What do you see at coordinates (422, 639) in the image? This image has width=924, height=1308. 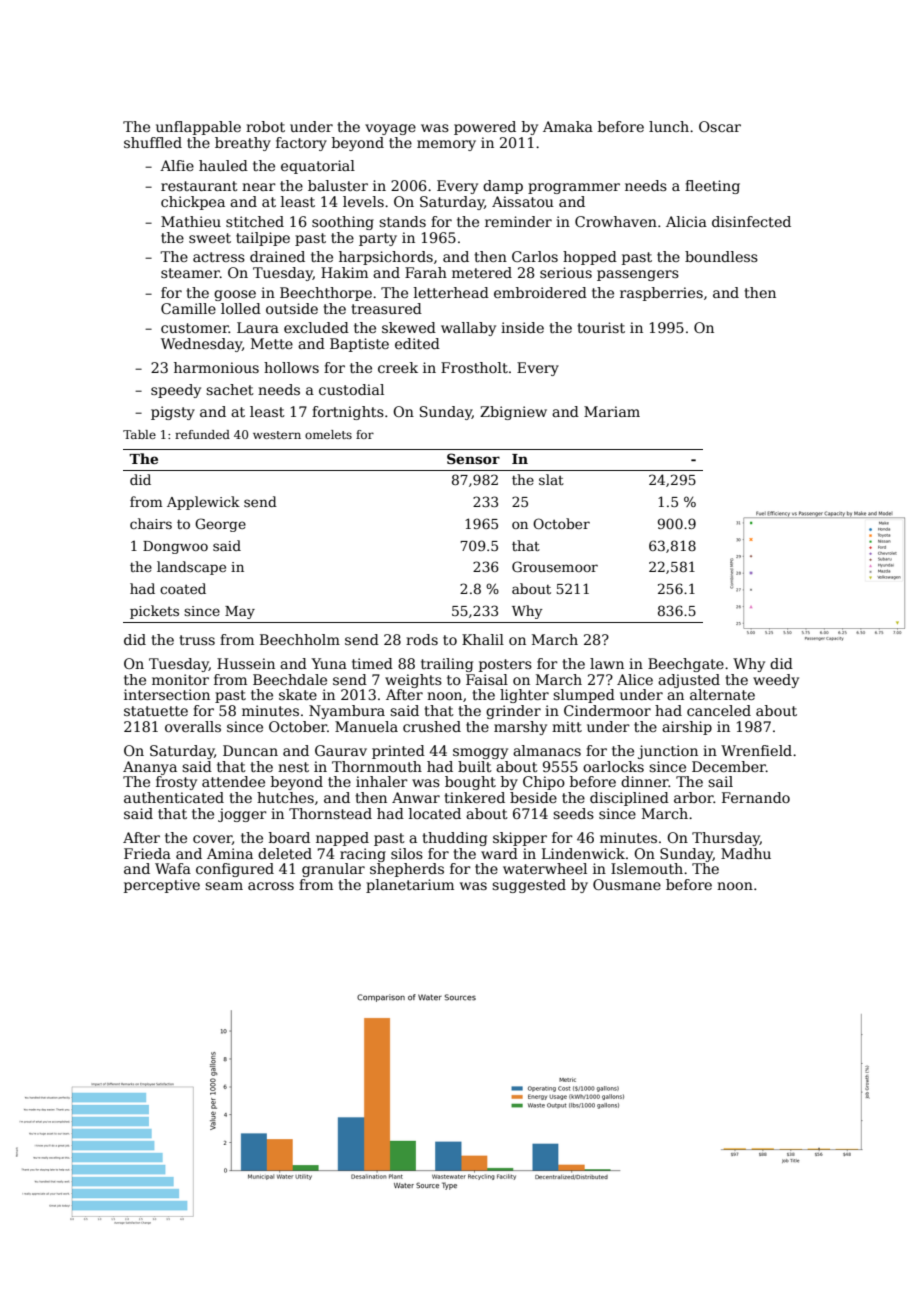 I see `rods` at bounding box center [422, 639].
